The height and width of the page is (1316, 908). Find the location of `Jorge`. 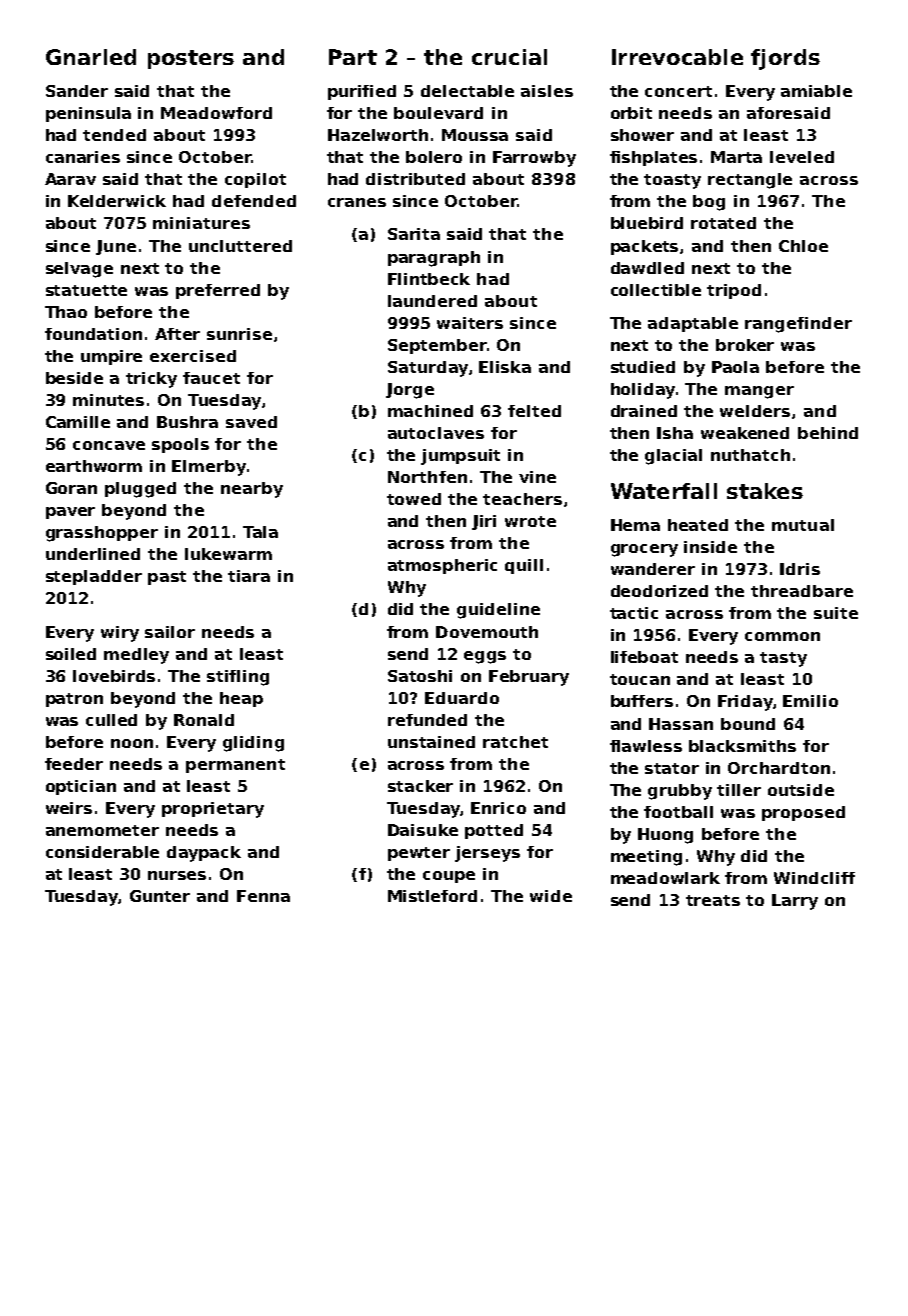

Jorge is located at coordinates (410, 391).
